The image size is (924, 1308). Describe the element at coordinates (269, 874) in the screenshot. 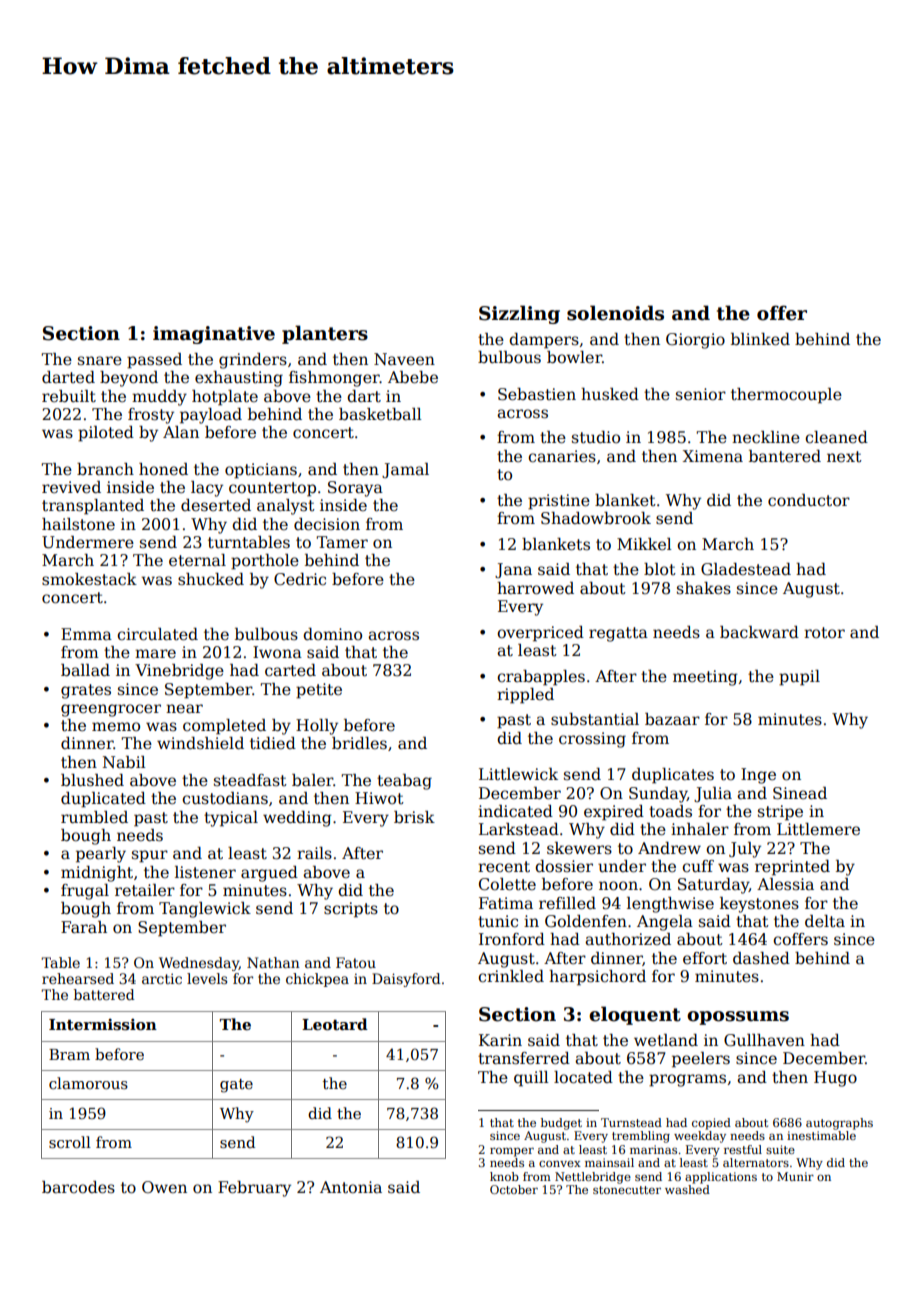

I see `argued` at that location.
